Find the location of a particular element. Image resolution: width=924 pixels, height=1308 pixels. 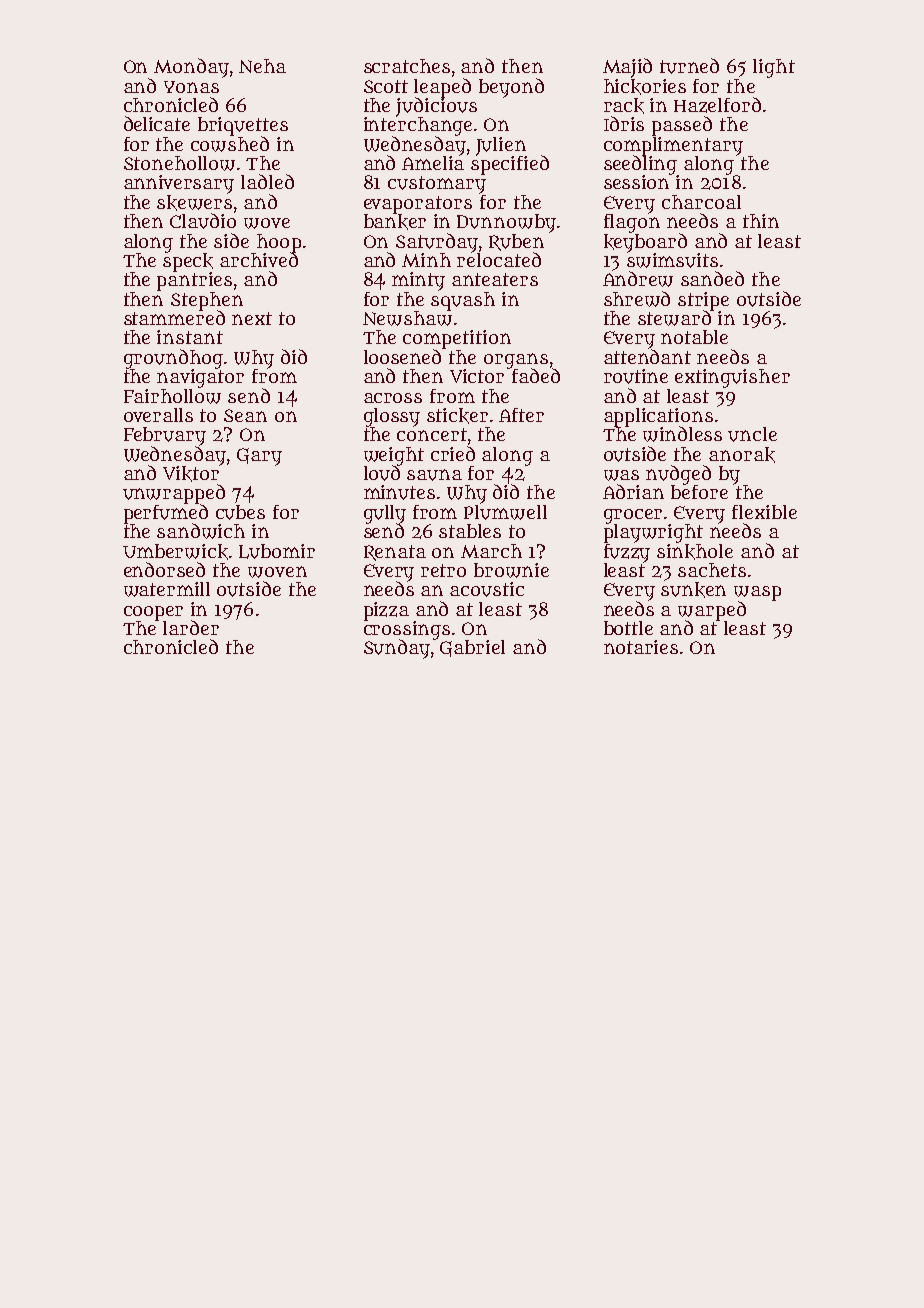

minutes is located at coordinates (399, 492).
